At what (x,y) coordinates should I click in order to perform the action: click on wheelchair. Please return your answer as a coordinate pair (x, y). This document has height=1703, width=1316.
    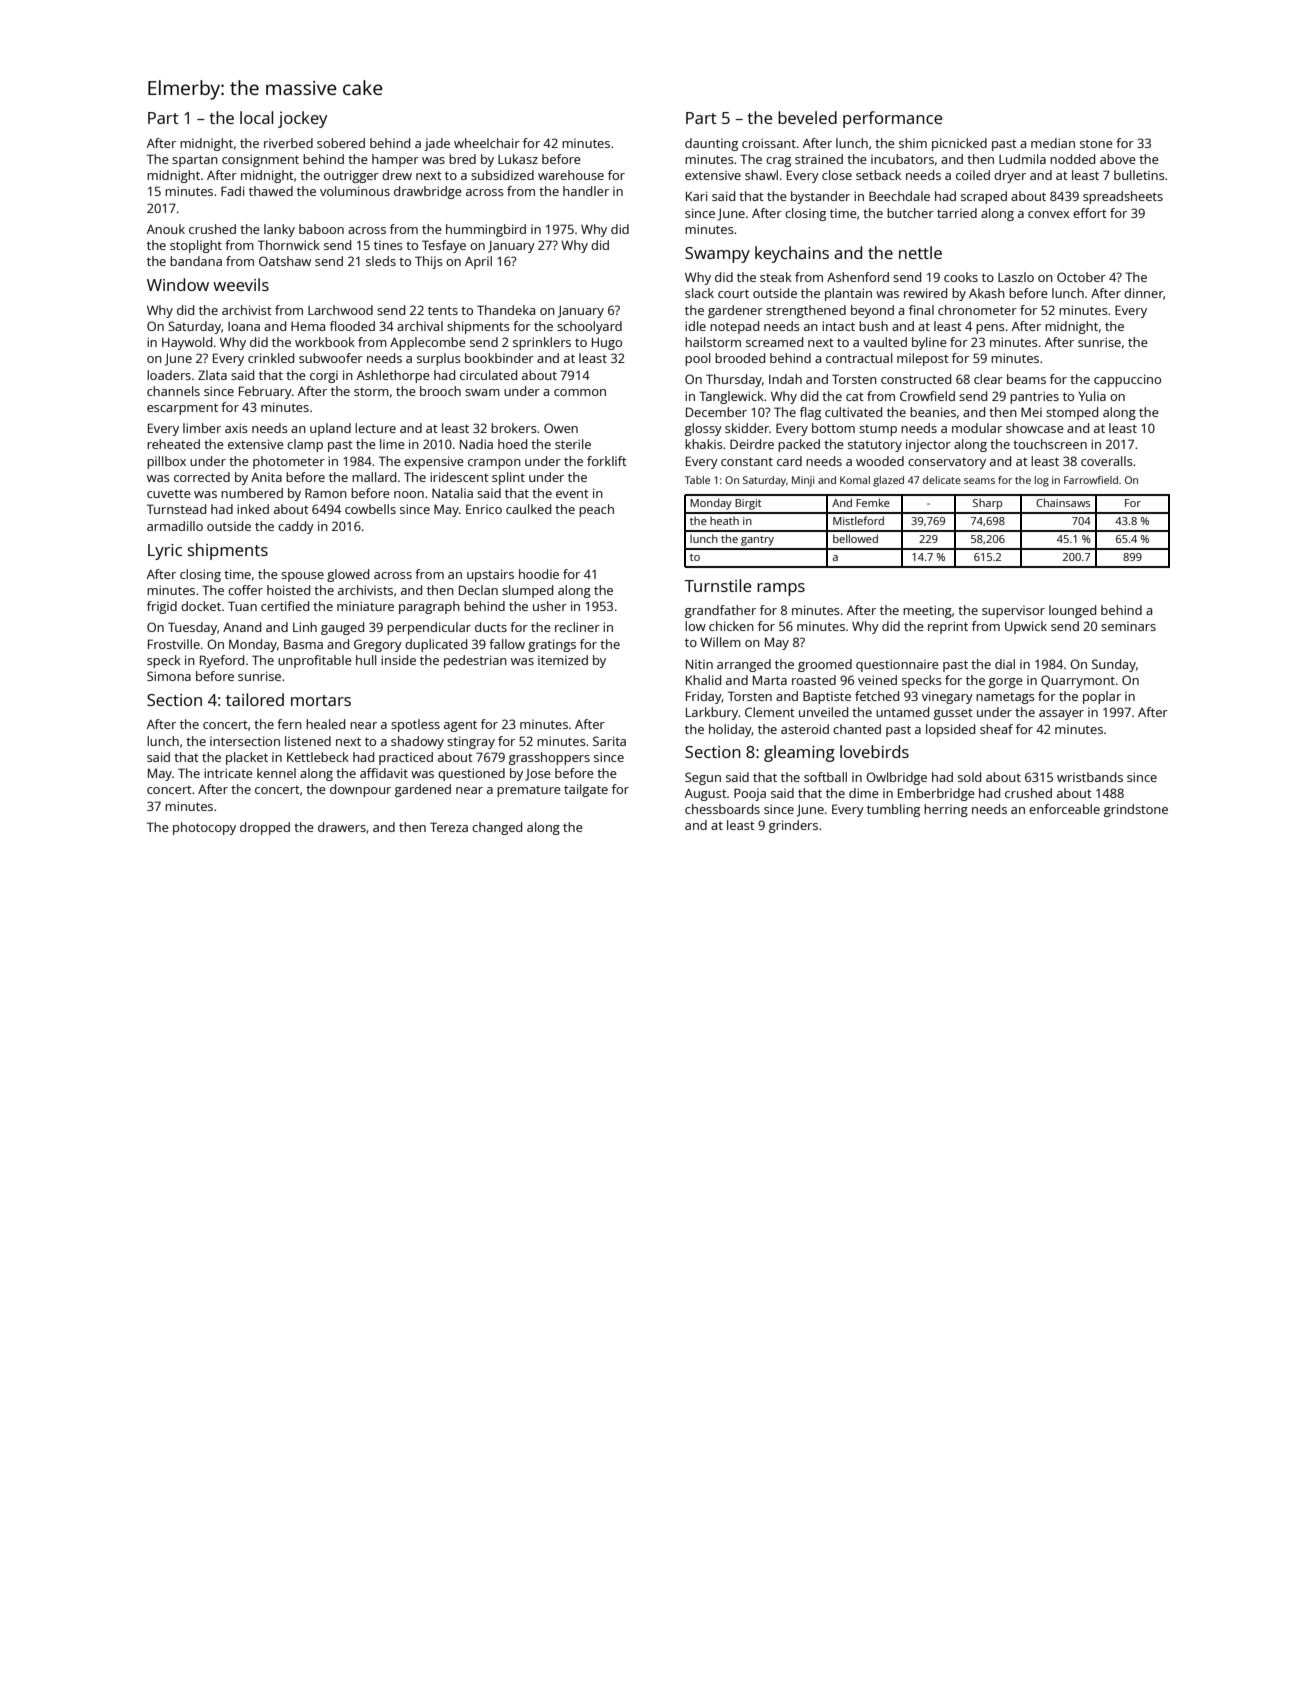
    Looking at the image, I should click on (487, 143).
